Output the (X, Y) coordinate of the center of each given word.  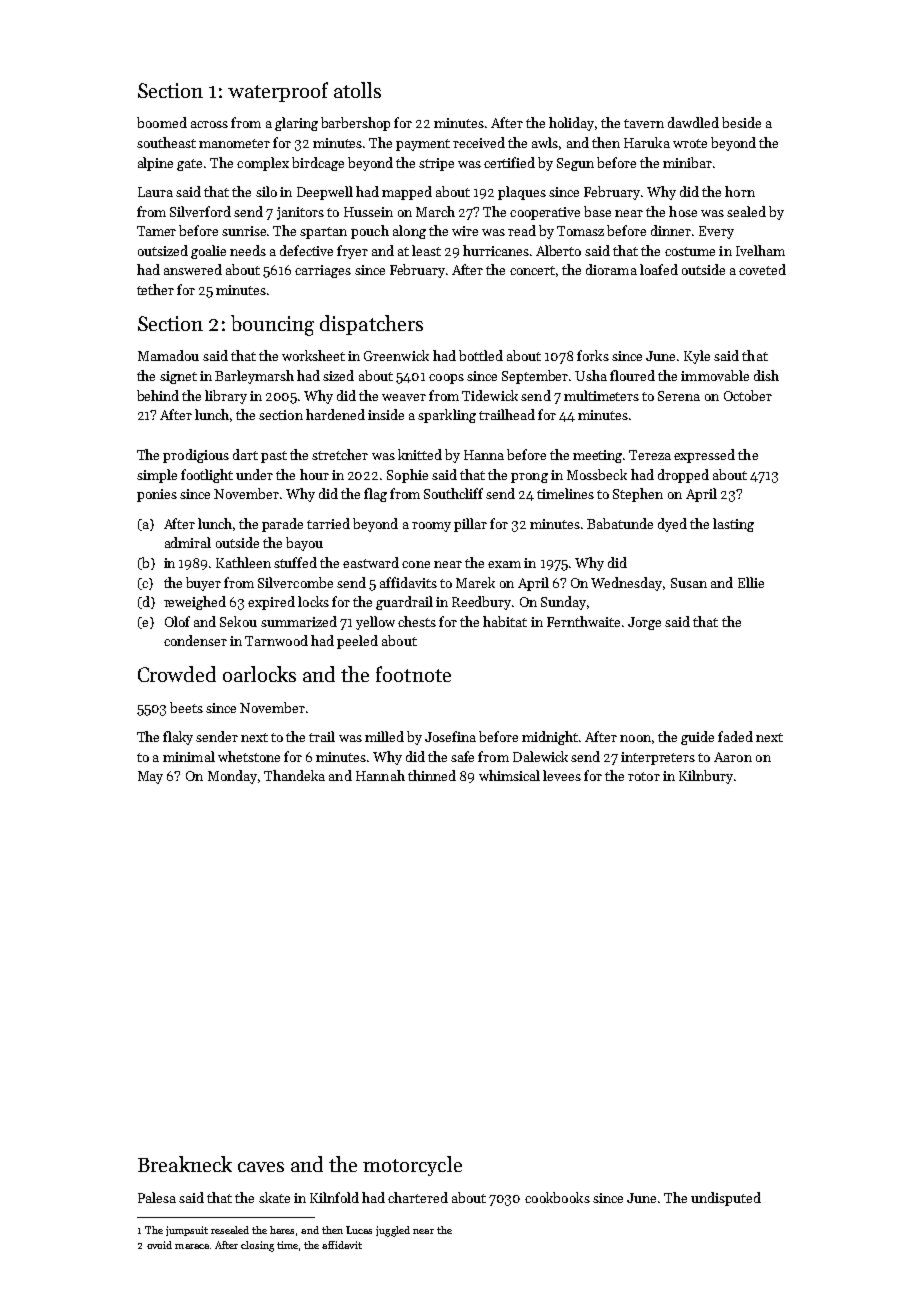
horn (740, 191)
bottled (481, 355)
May (150, 777)
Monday (232, 777)
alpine (155, 164)
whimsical (509, 775)
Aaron (733, 757)
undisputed (726, 1199)
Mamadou (168, 355)
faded (735, 736)
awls (545, 142)
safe (462, 756)
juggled (393, 1231)
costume (690, 251)
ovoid (159, 1245)
